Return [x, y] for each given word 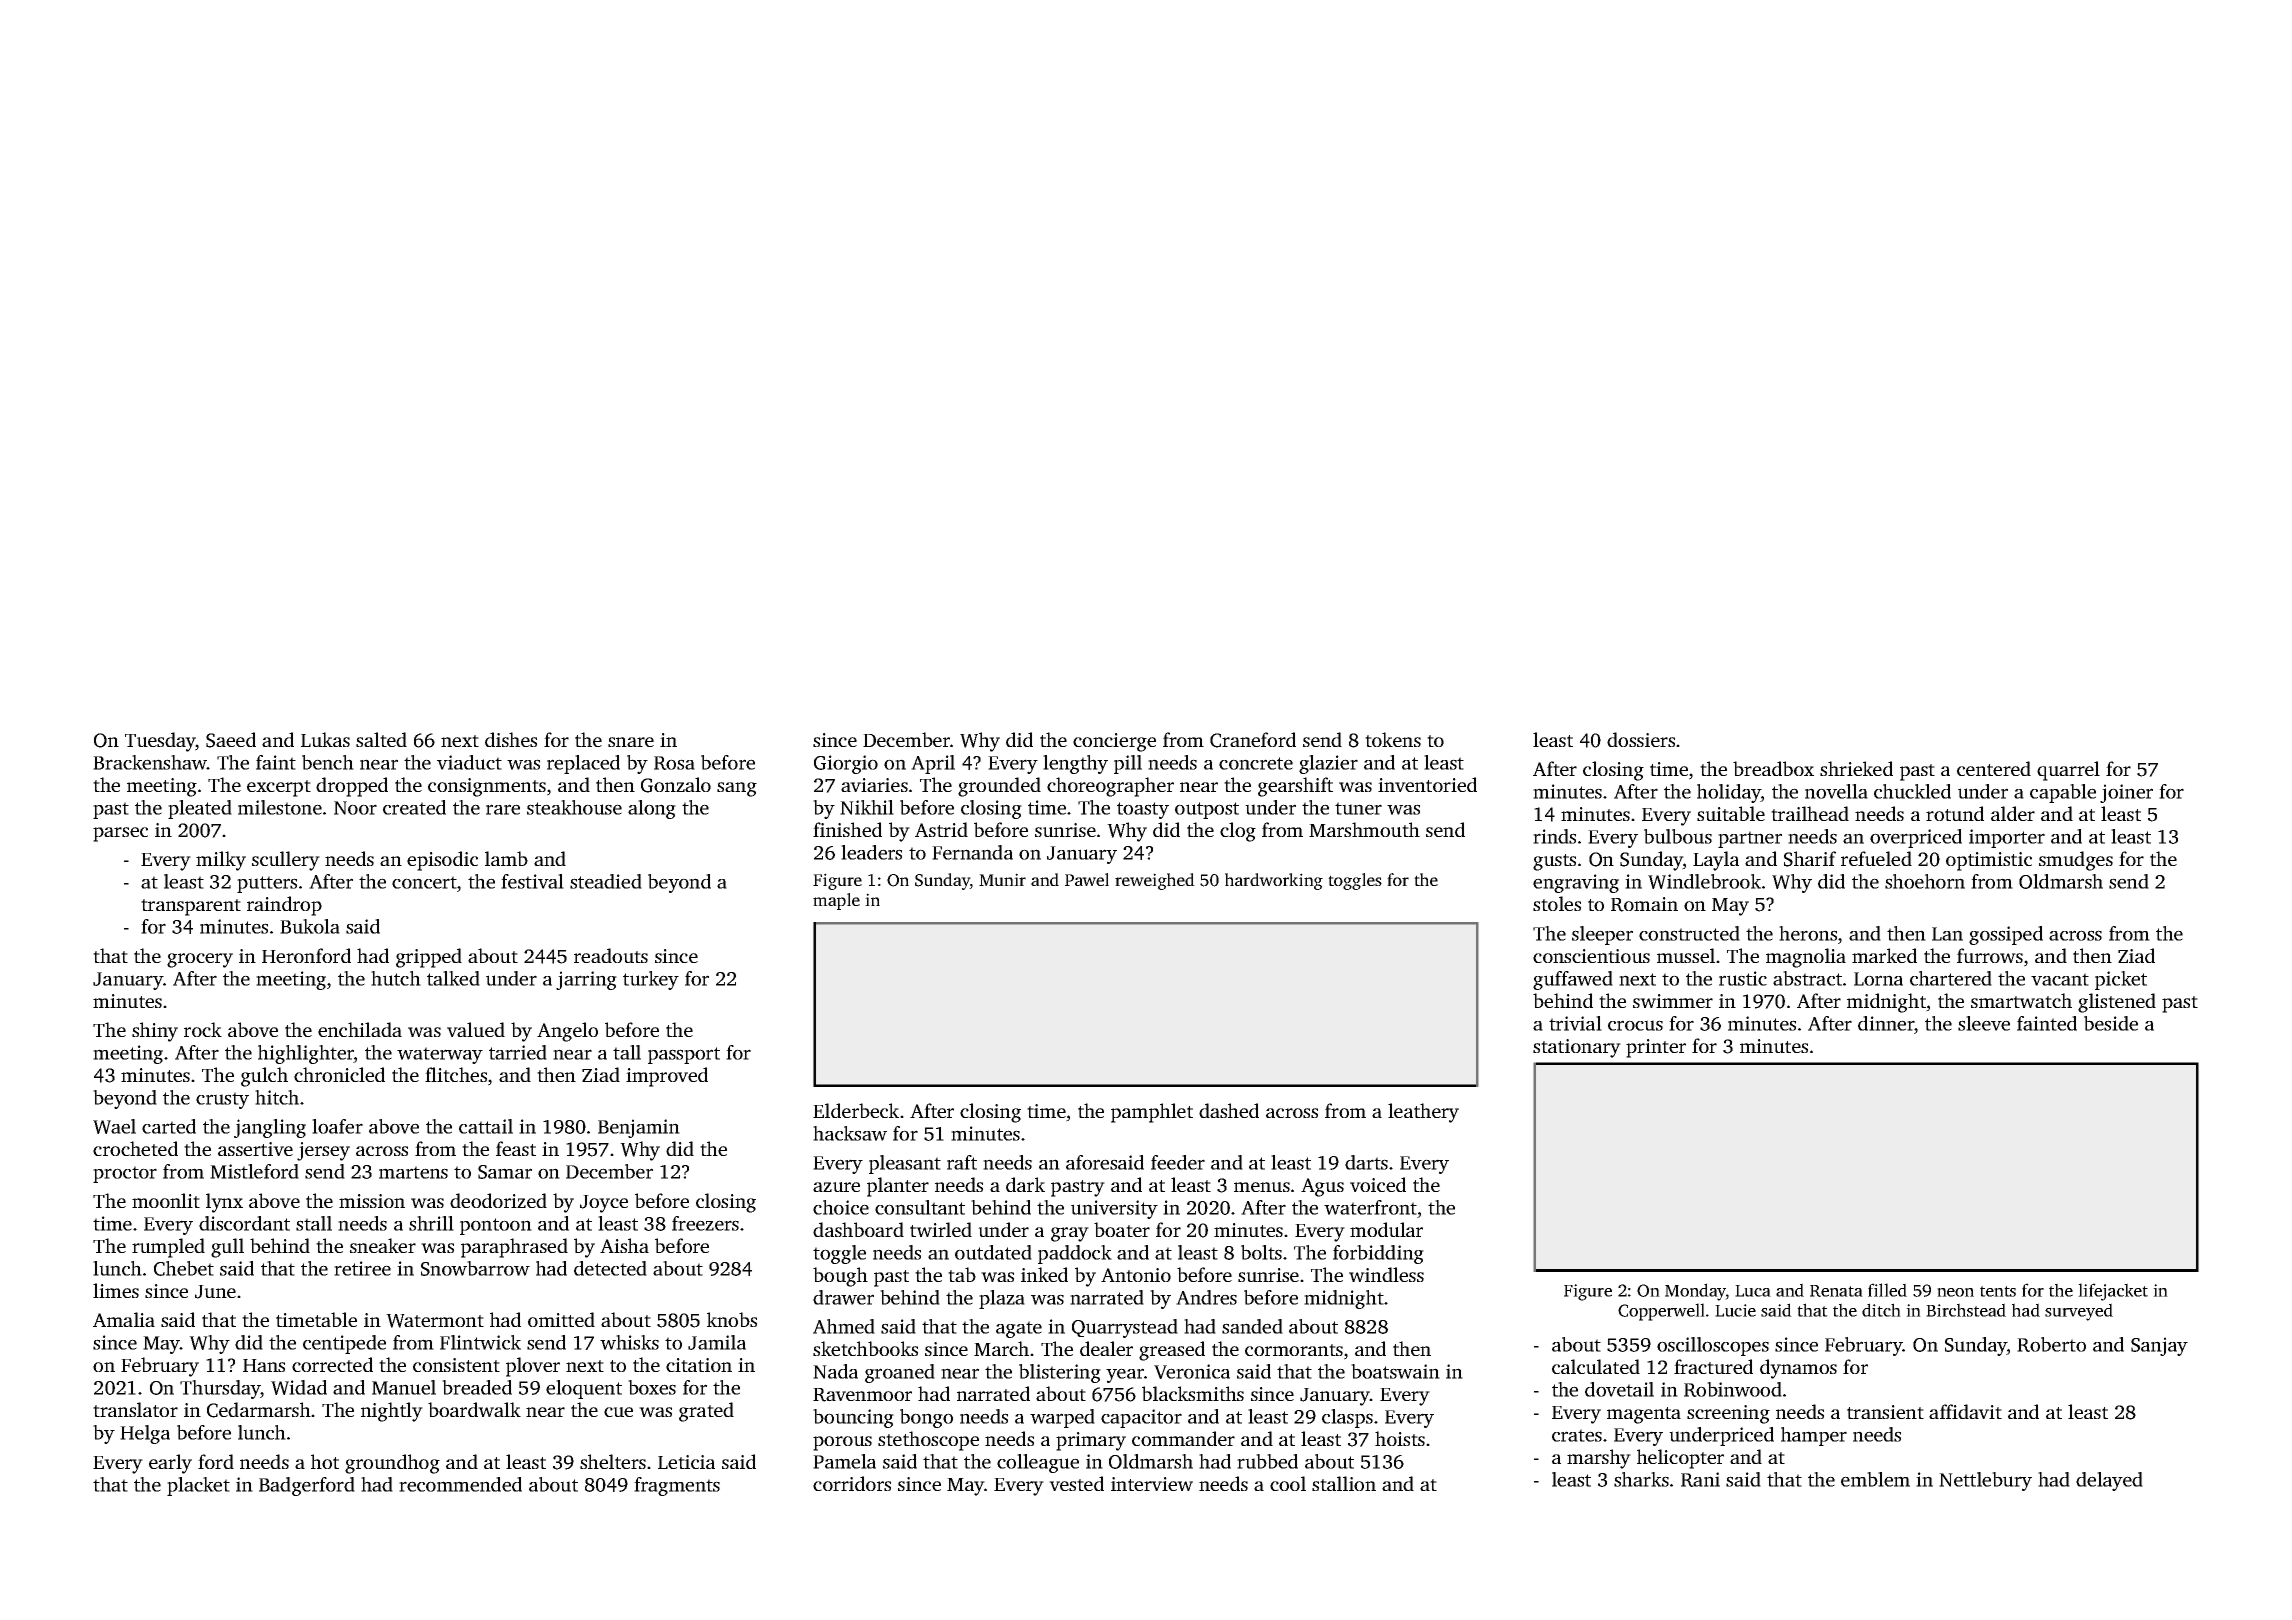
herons [1808, 933]
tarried [518, 1052]
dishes [511, 739]
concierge [1114, 742]
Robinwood [1733, 1389]
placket [198, 1486]
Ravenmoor [862, 1395]
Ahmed [844, 1326]
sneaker [383, 1245]
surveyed [2079, 1312]
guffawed [1573, 980]
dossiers [1641, 739]
